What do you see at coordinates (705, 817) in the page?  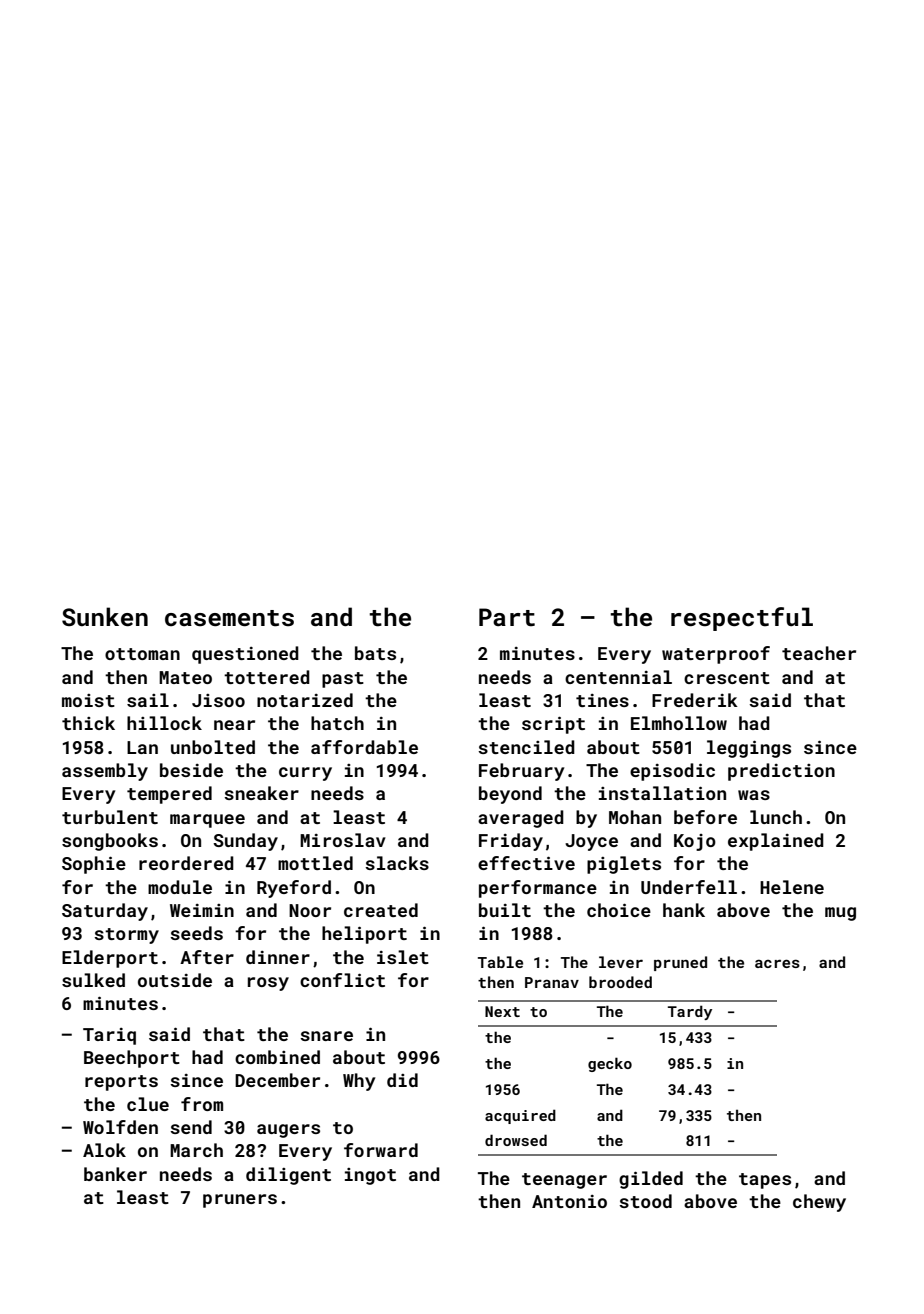 I see `before` at bounding box center [705, 817].
